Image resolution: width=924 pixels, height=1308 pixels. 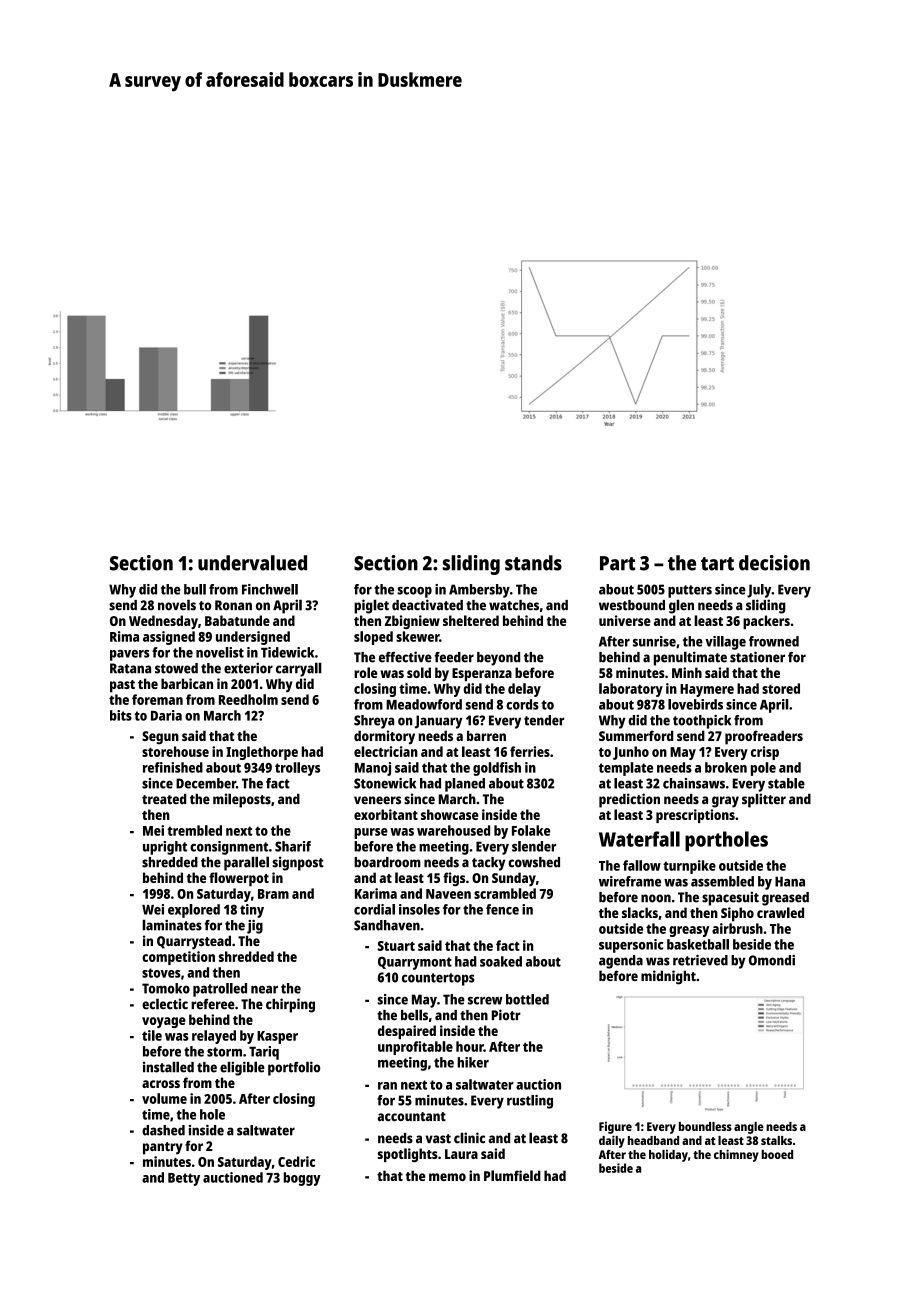 I want to click on angle, so click(x=749, y=1128).
